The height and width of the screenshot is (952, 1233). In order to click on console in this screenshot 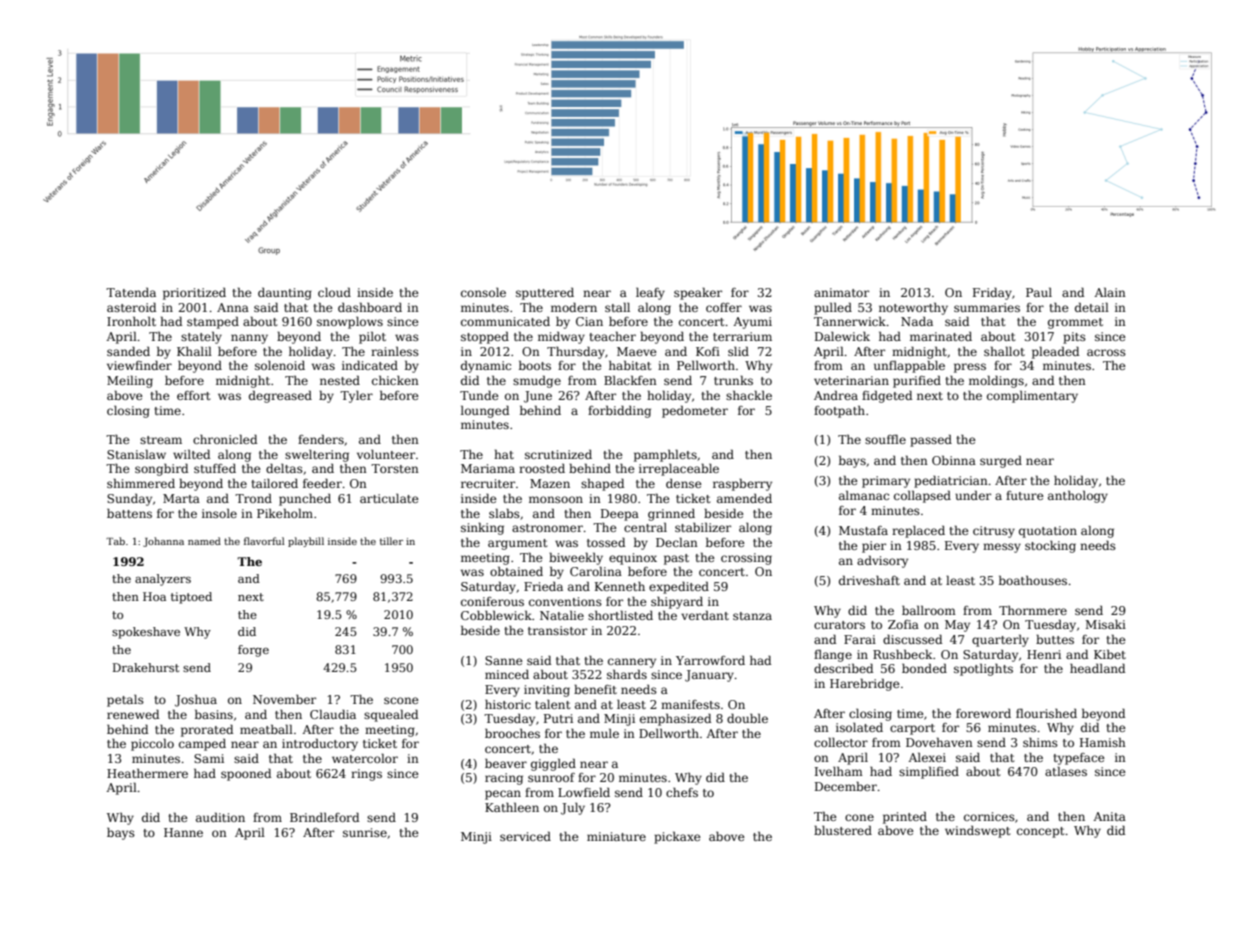, I will do `click(483, 292)`.
